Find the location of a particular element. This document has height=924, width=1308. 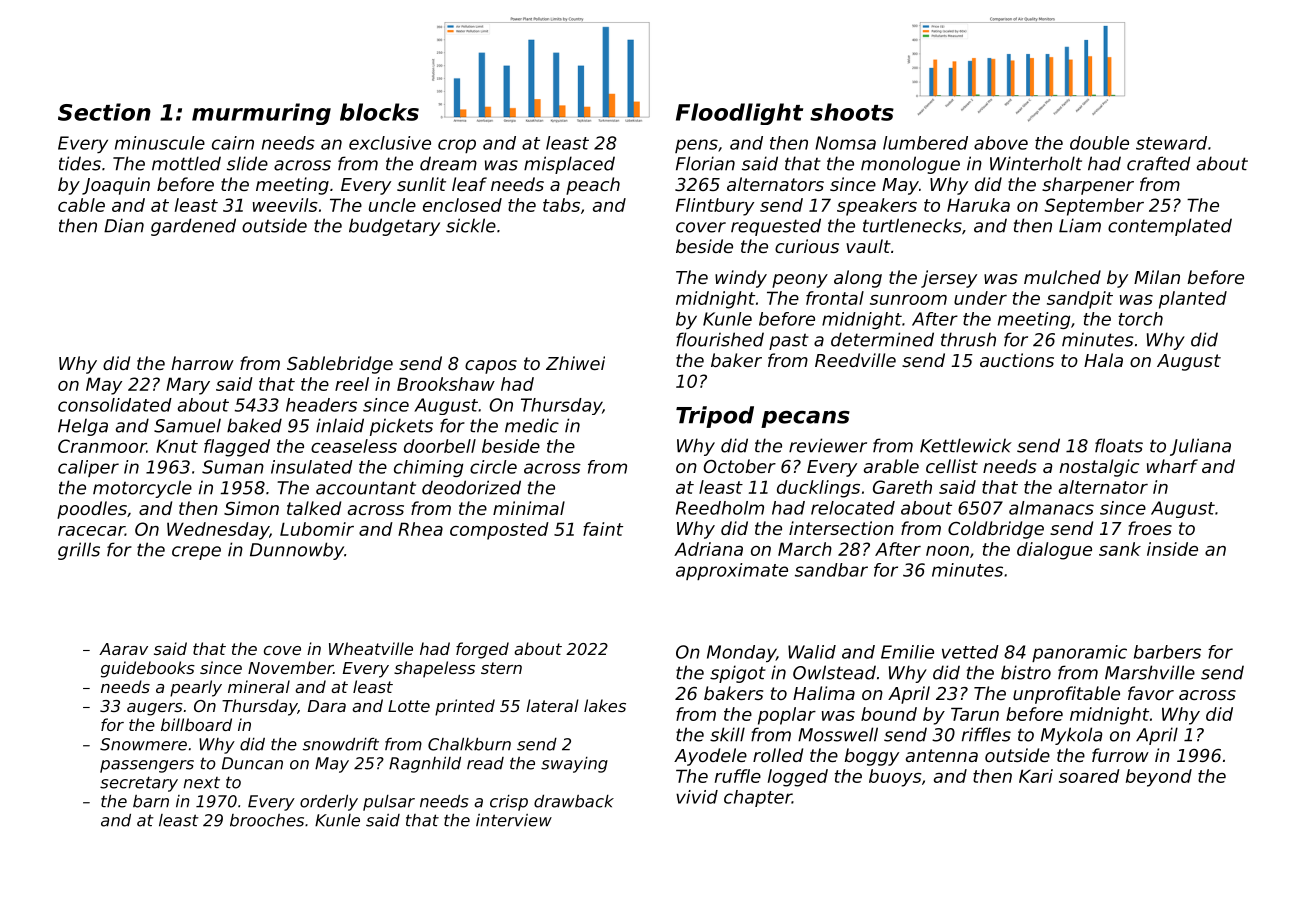

crop is located at coordinates (457, 146).
